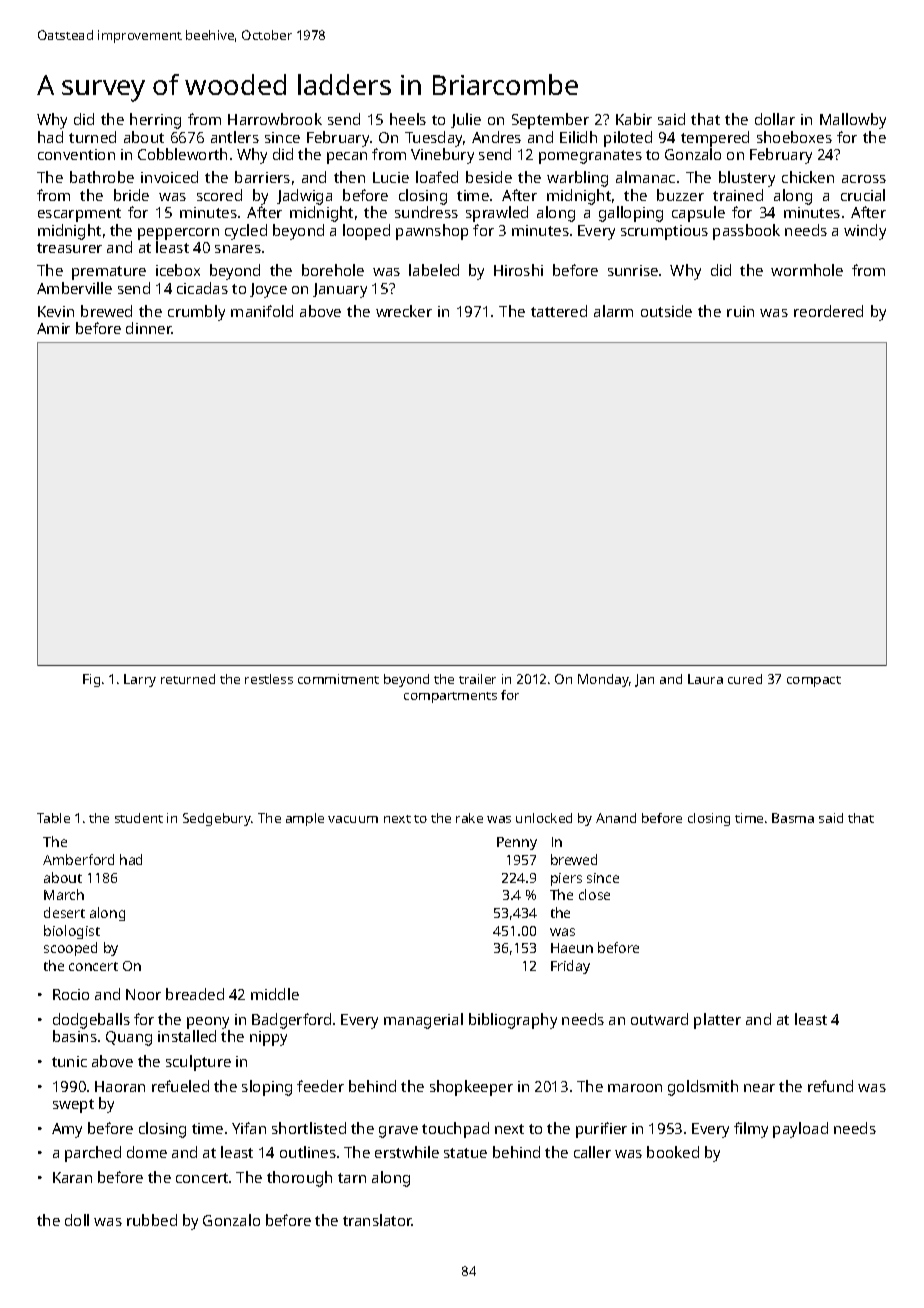 The height and width of the image is (1308, 924). Describe the element at coordinates (853, 121) in the image. I see `Mallowby` at that location.
